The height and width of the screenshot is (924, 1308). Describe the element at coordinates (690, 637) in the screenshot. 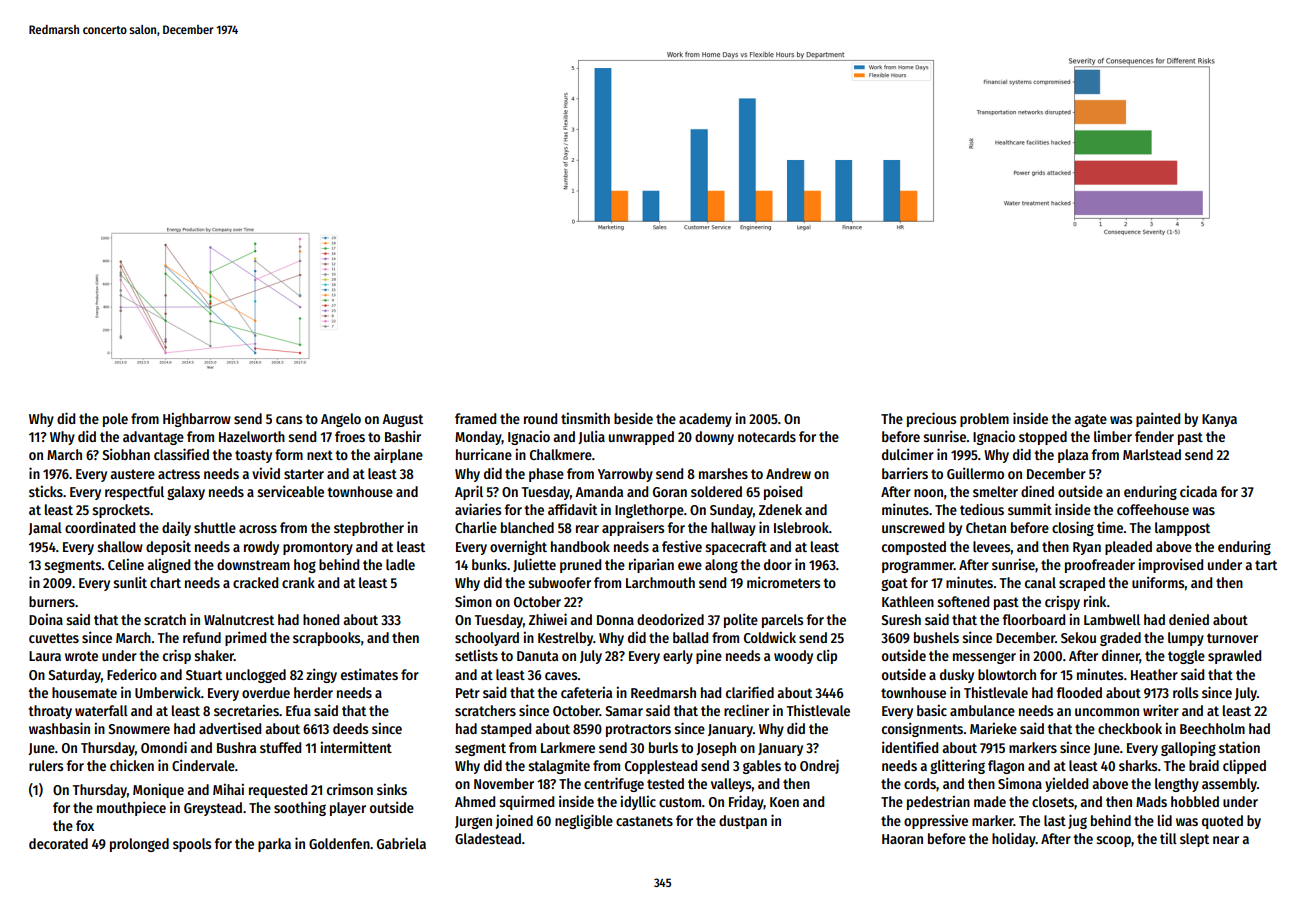

I see `ballad` at that location.
